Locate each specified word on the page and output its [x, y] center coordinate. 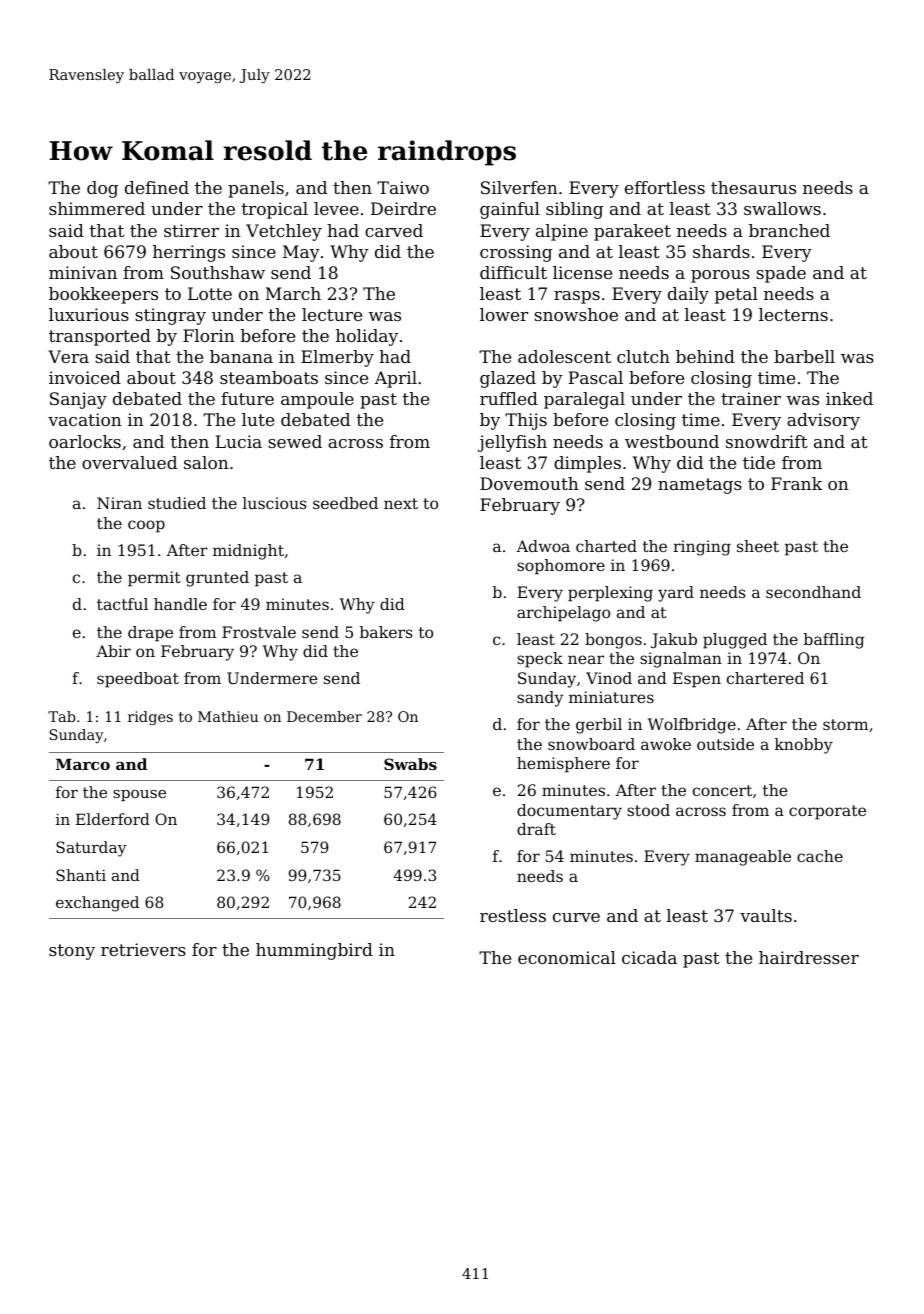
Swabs [410, 764]
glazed [508, 379]
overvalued [129, 462]
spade [781, 274]
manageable [743, 858]
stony [72, 952]
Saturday [91, 849]
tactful [122, 604]
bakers [386, 632]
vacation [85, 419]
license [582, 272]
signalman [681, 660]
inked [849, 398]
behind [705, 356]
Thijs [526, 421]
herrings [189, 253]
